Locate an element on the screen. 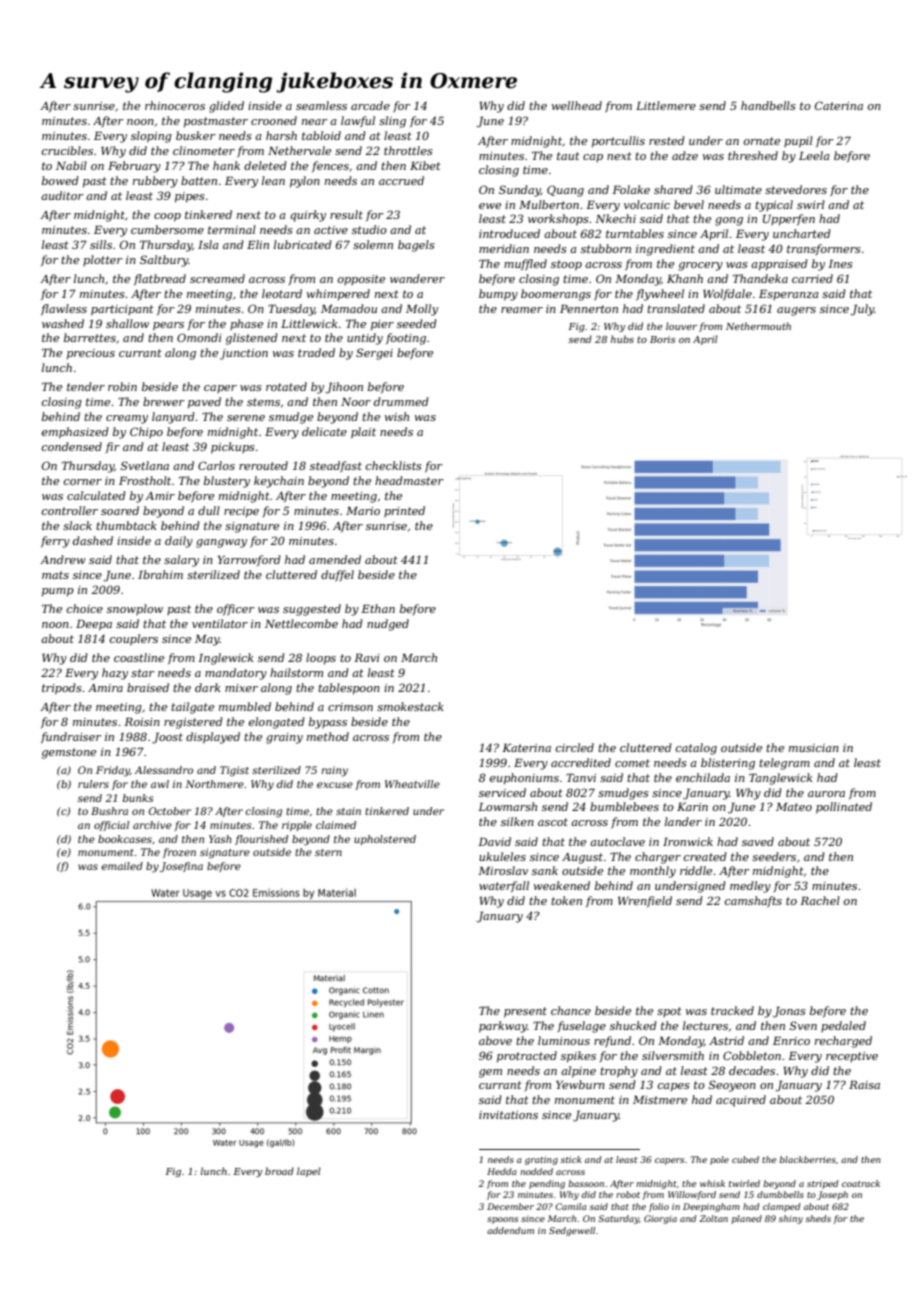 This screenshot has width=924, height=1308. Isla is located at coordinates (208, 244).
